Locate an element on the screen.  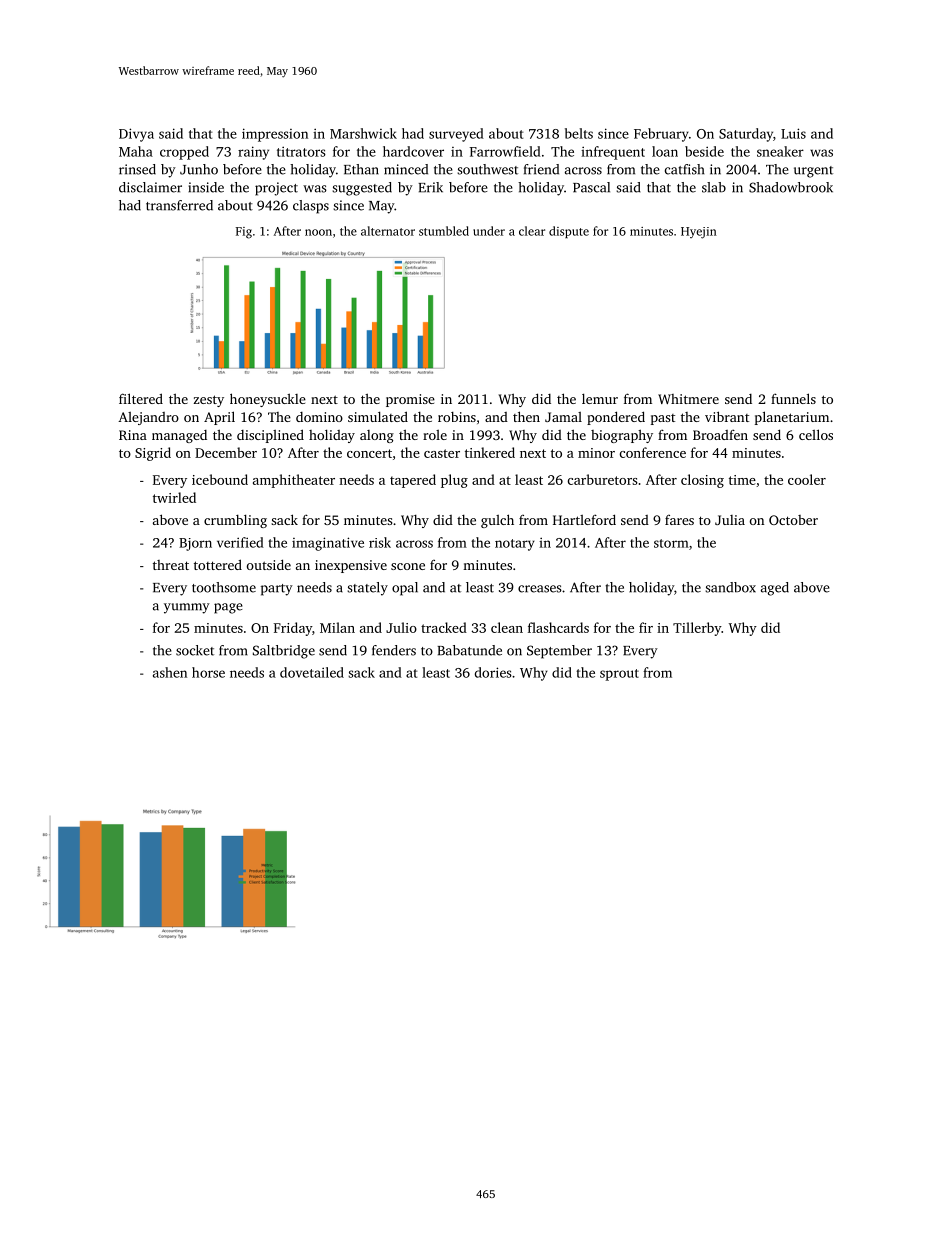
Hartleford is located at coordinates (584, 519).
